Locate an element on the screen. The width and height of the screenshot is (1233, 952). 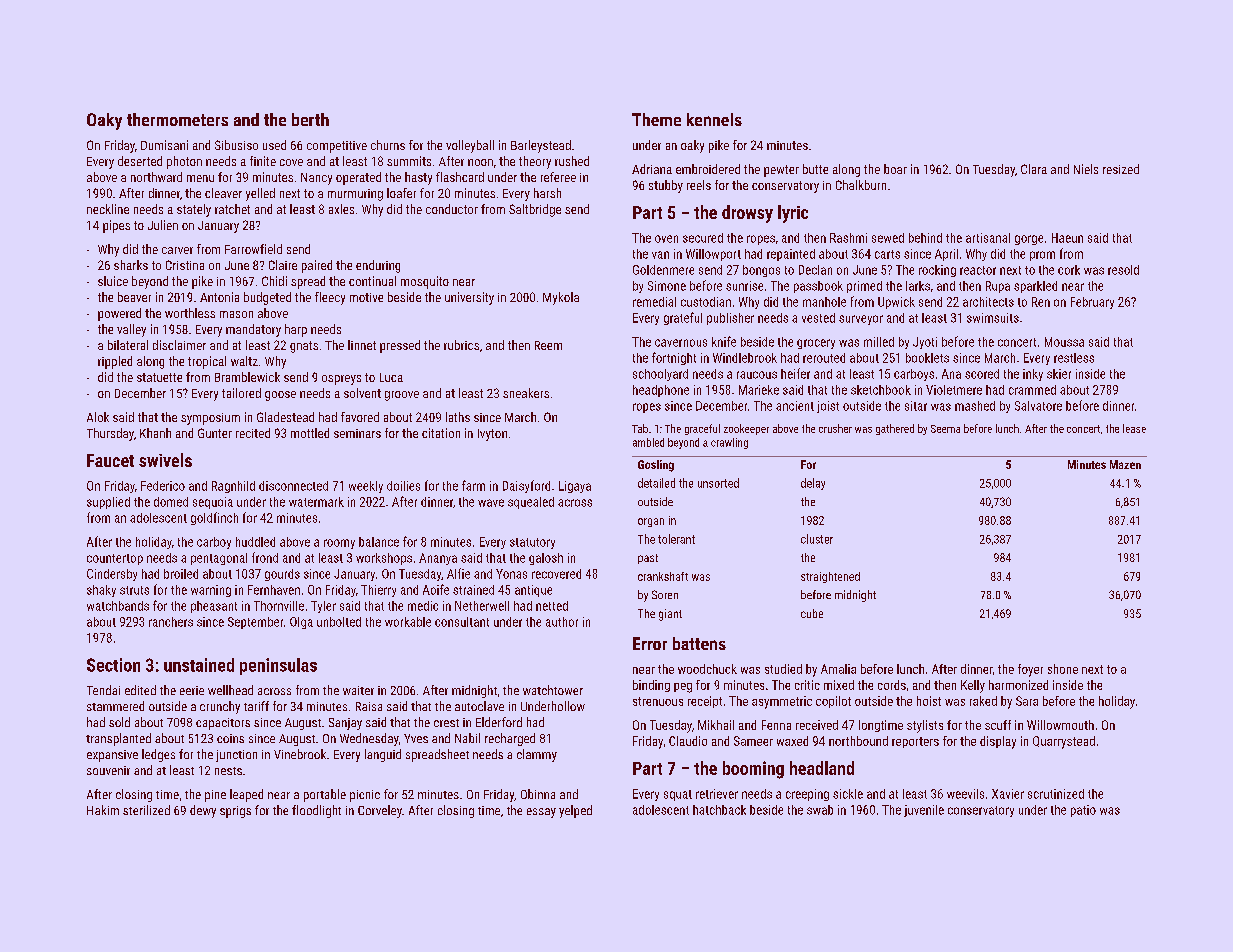
Moussa is located at coordinates (1064, 342).
